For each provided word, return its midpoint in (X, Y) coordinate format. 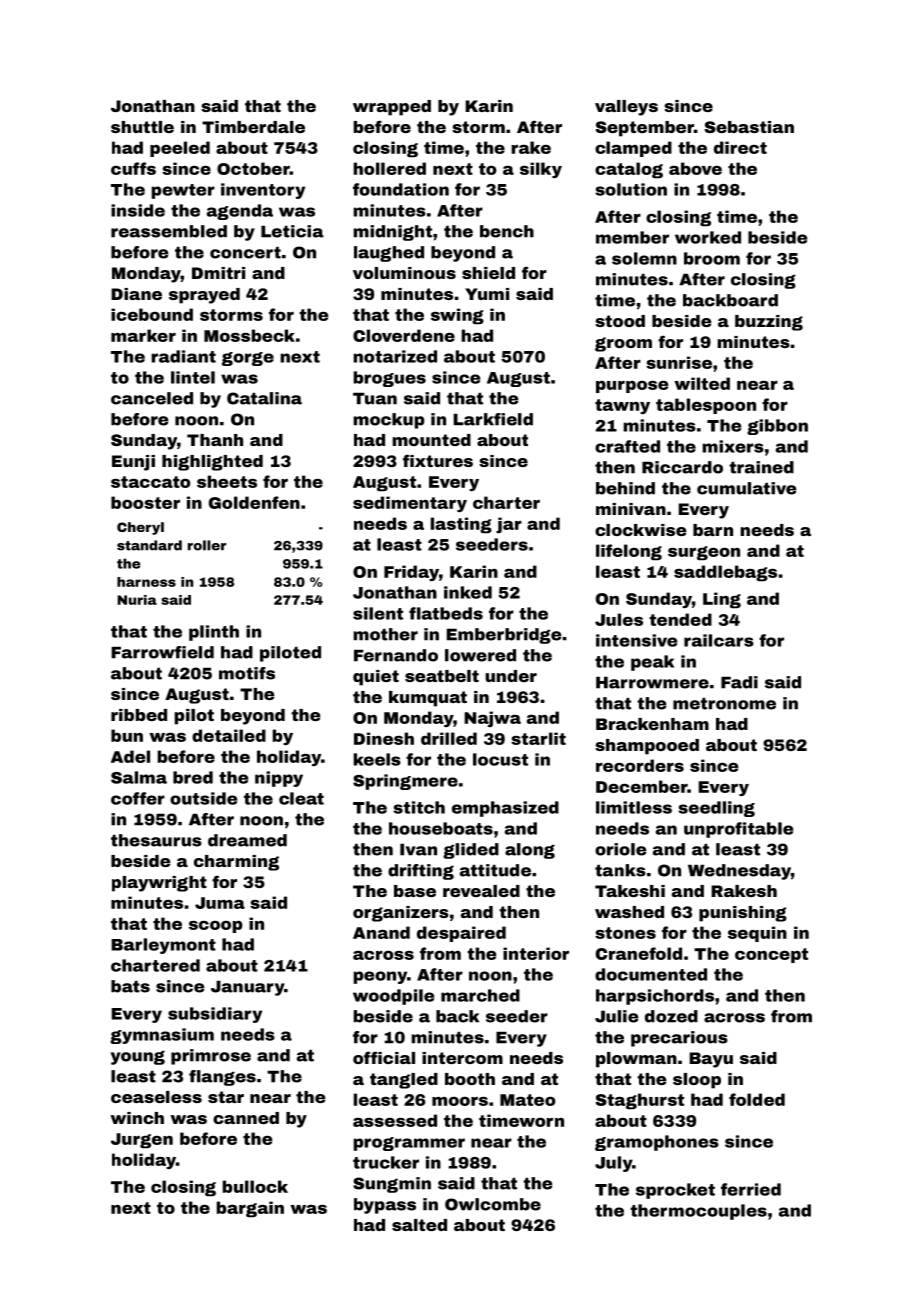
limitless (634, 807)
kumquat (428, 699)
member (632, 237)
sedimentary (410, 504)
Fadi (739, 682)
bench (507, 231)
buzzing (769, 323)
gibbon (777, 427)
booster (145, 502)
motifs (247, 673)
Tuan (375, 399)
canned (246, 1118)
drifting (421, 872)
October (253, 168)
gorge (248, 359)
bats (130, 986)
